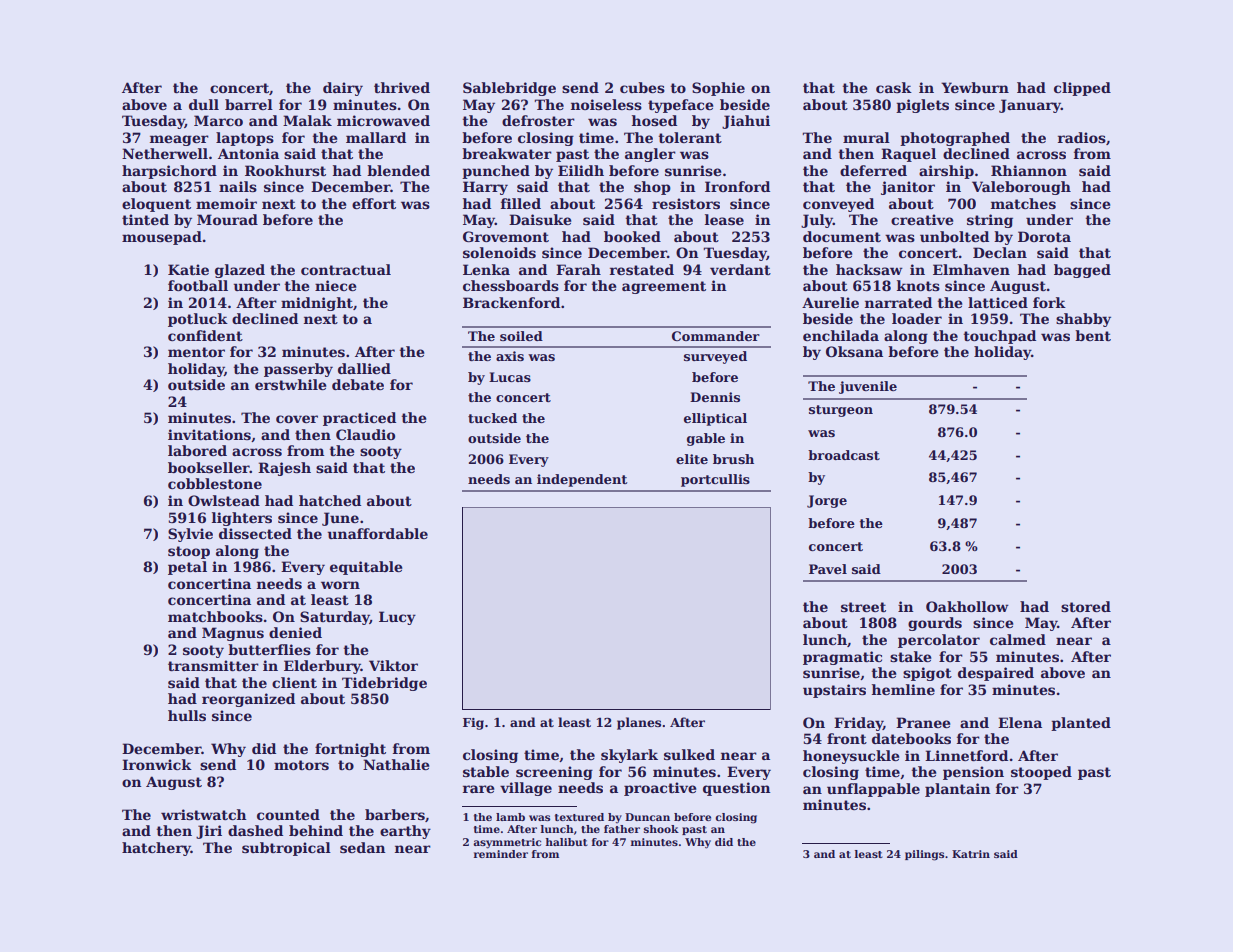  Describe the element at coordinates (1082, 271) in the screenshot. I see `bagged` at that location.
